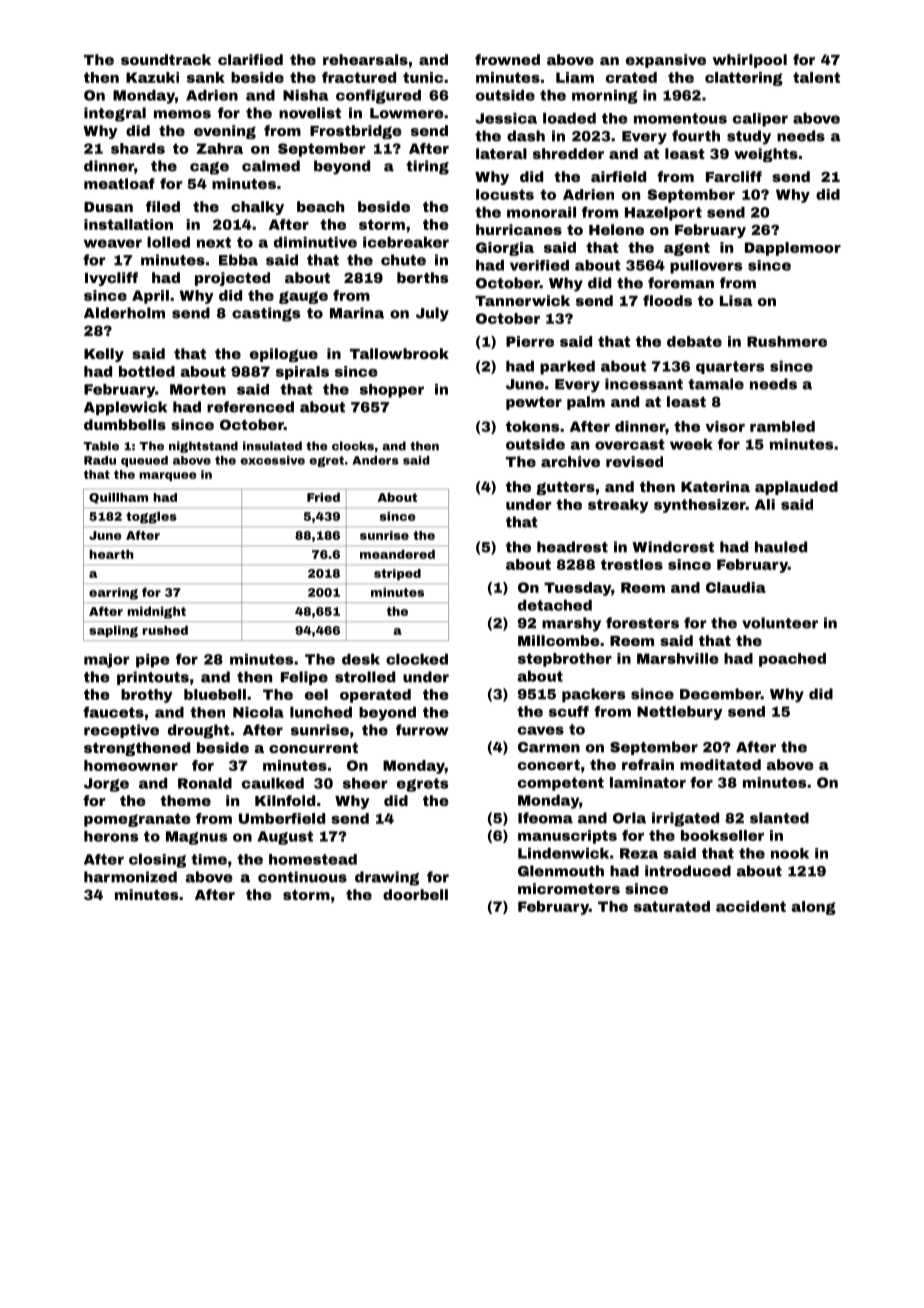 This screenshot has width=924, height=1308. I want to click on drawing, so click(387, 878).
